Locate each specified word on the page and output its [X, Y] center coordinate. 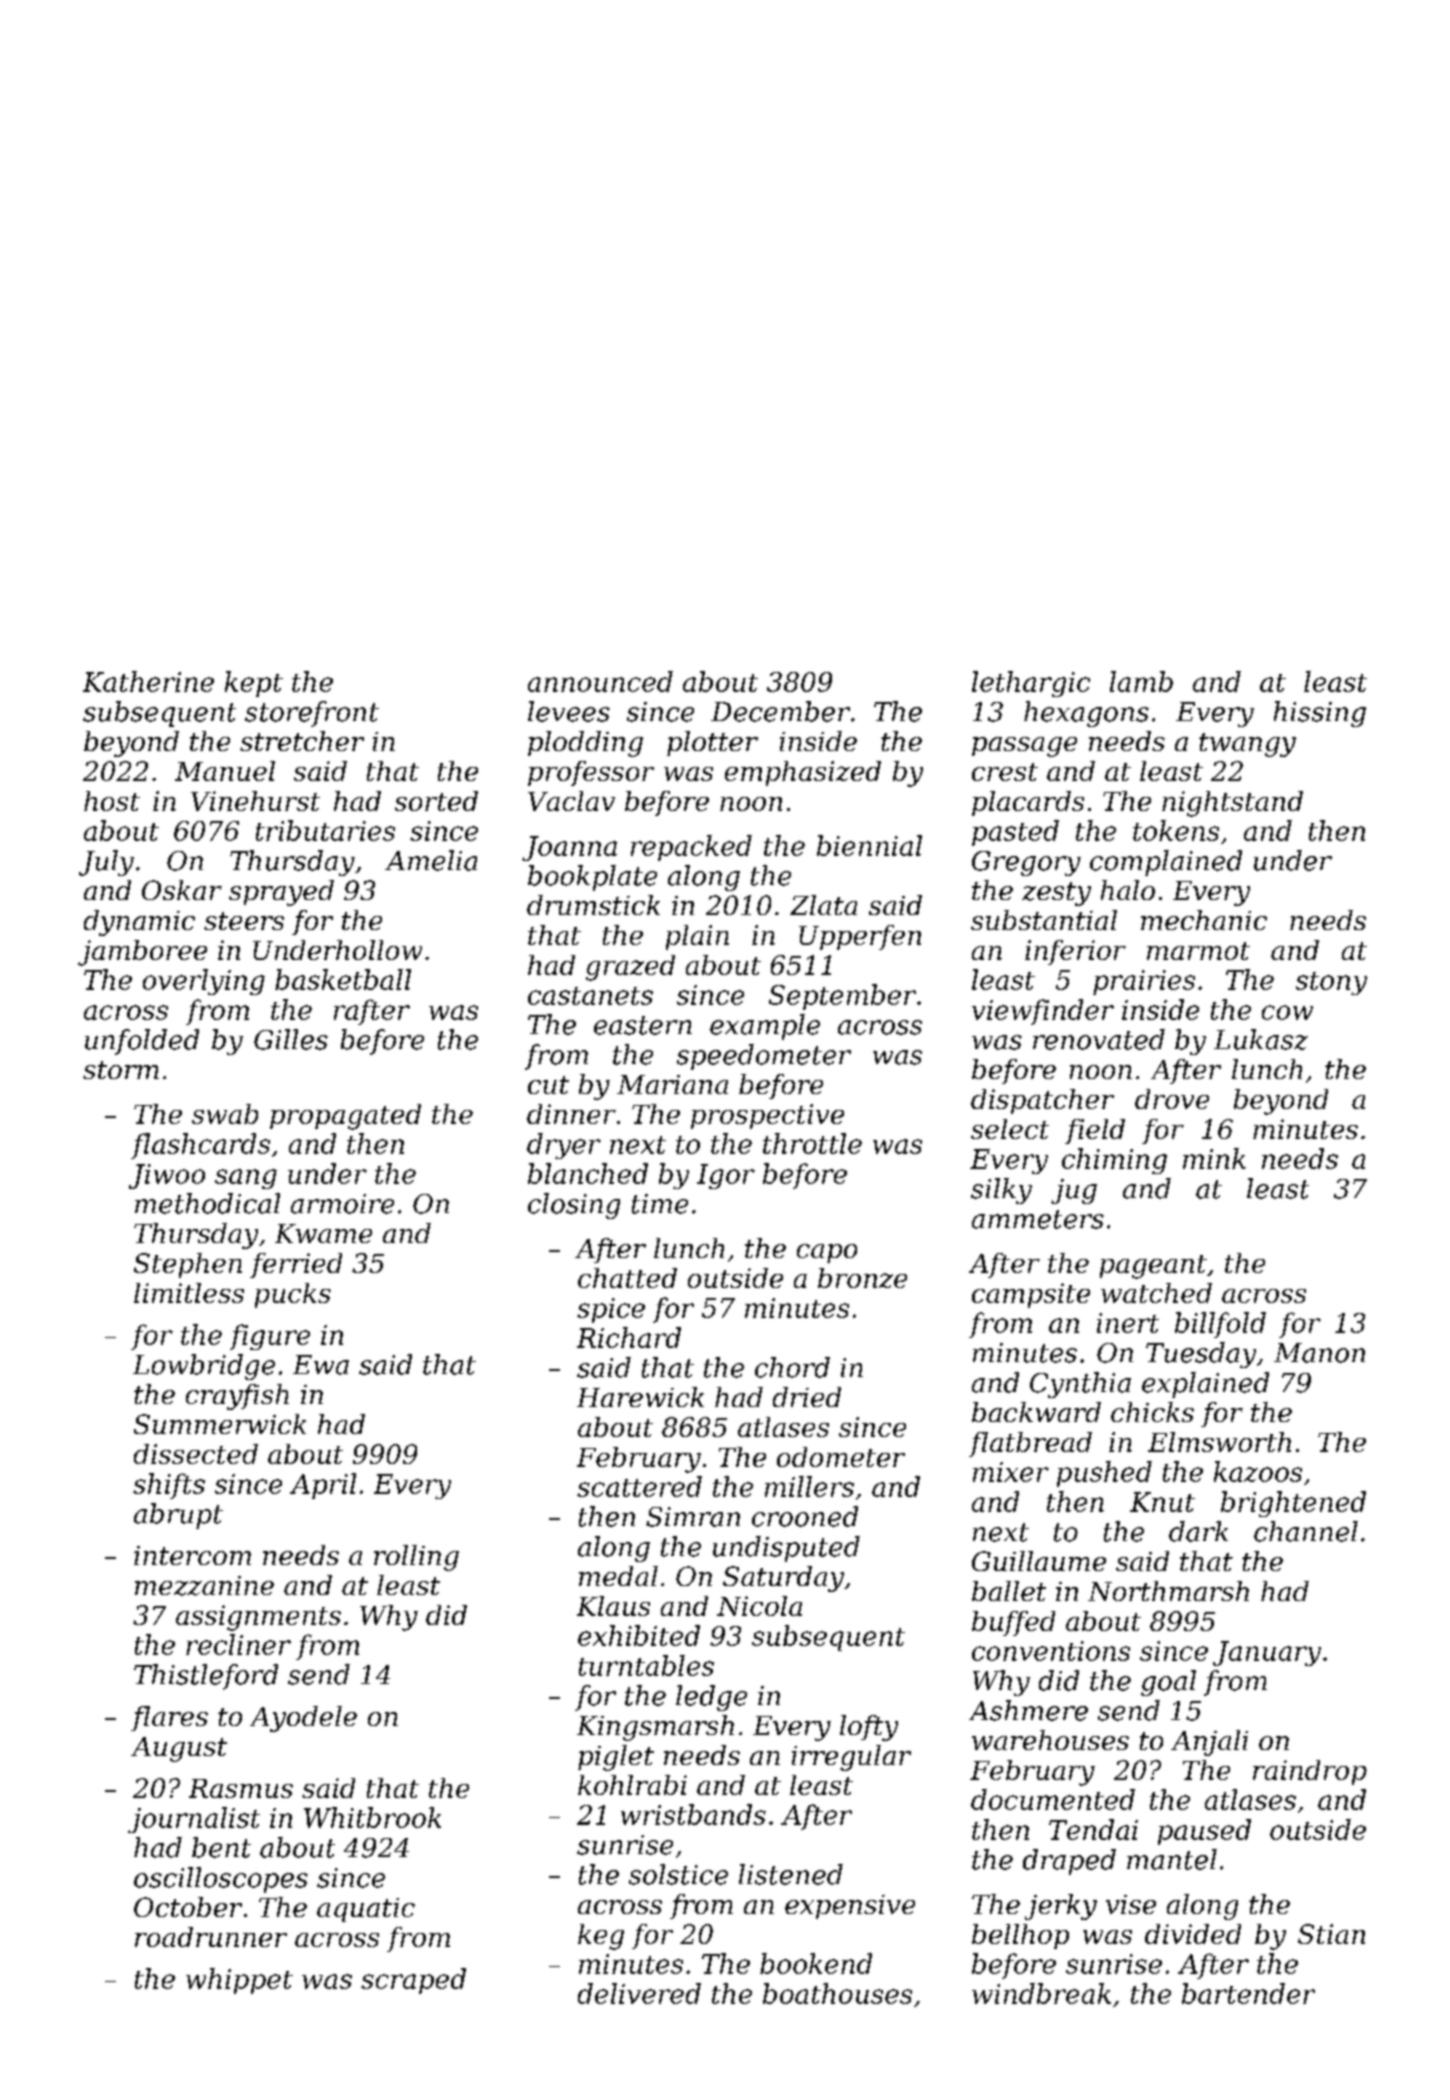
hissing [1320, 714]
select [1010, 1129]
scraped [413, 1981]
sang [246, 1179]
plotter [712, 743]
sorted [436, 801]
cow [1287, 1012]
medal [618, 1576]
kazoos [1258, 1471]
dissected [196, 1454]
